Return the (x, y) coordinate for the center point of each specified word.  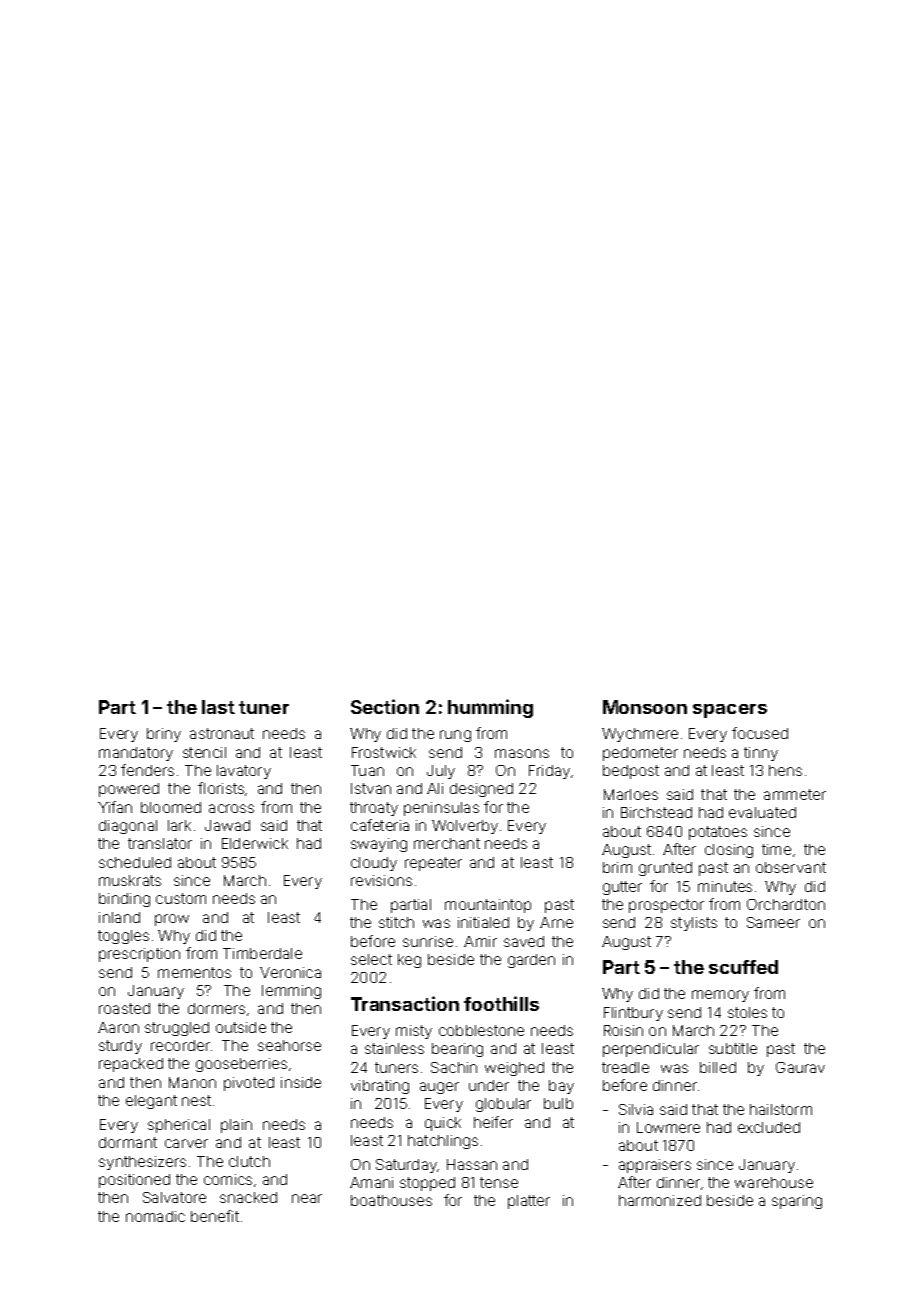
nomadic (155, 1216)
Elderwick (255, 843)
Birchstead (656, 812)
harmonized (660, 1200)
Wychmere (640, 735)
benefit (215, 1216)
